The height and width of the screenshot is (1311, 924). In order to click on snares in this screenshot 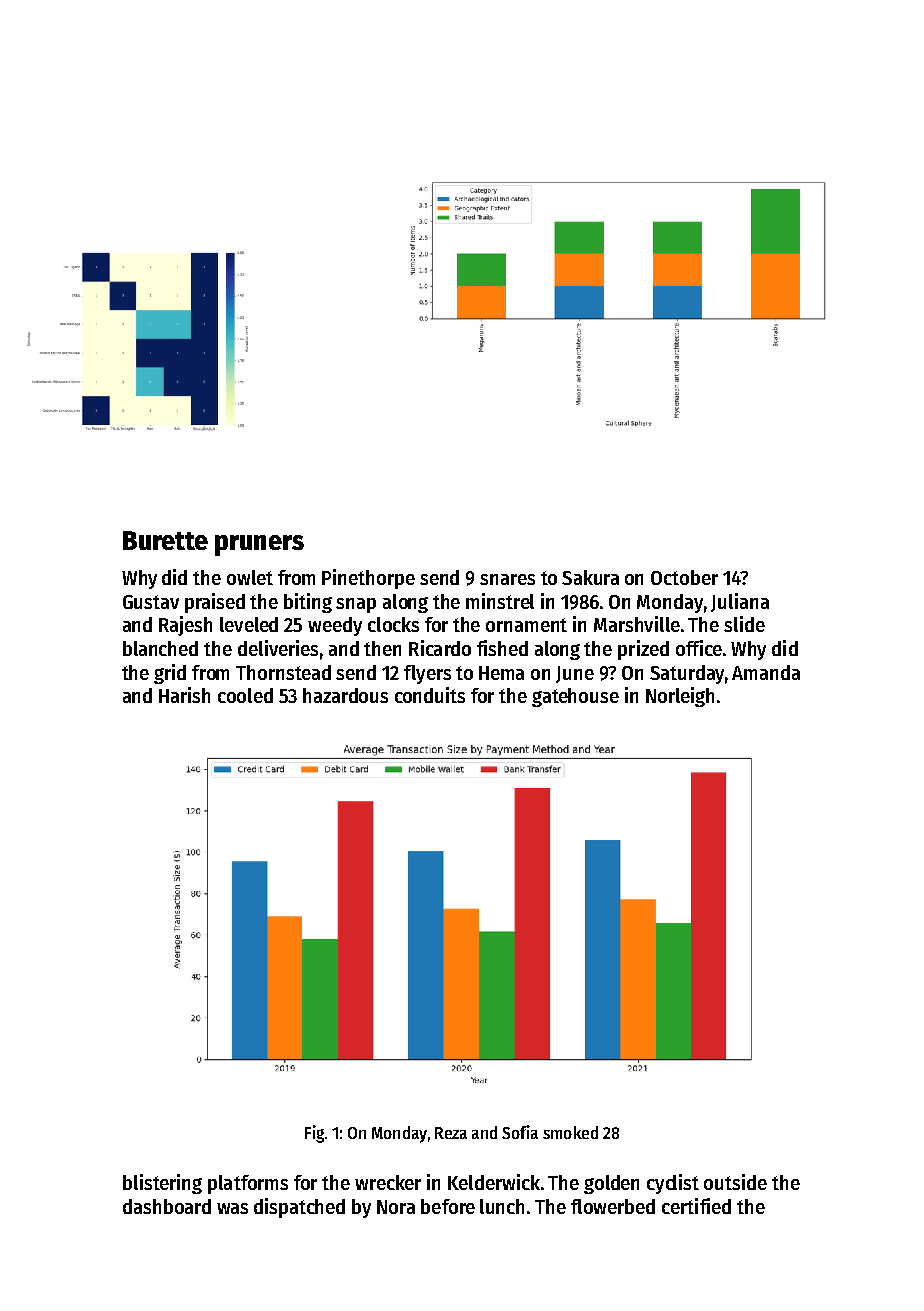, I will do `click(507, 579)`.
